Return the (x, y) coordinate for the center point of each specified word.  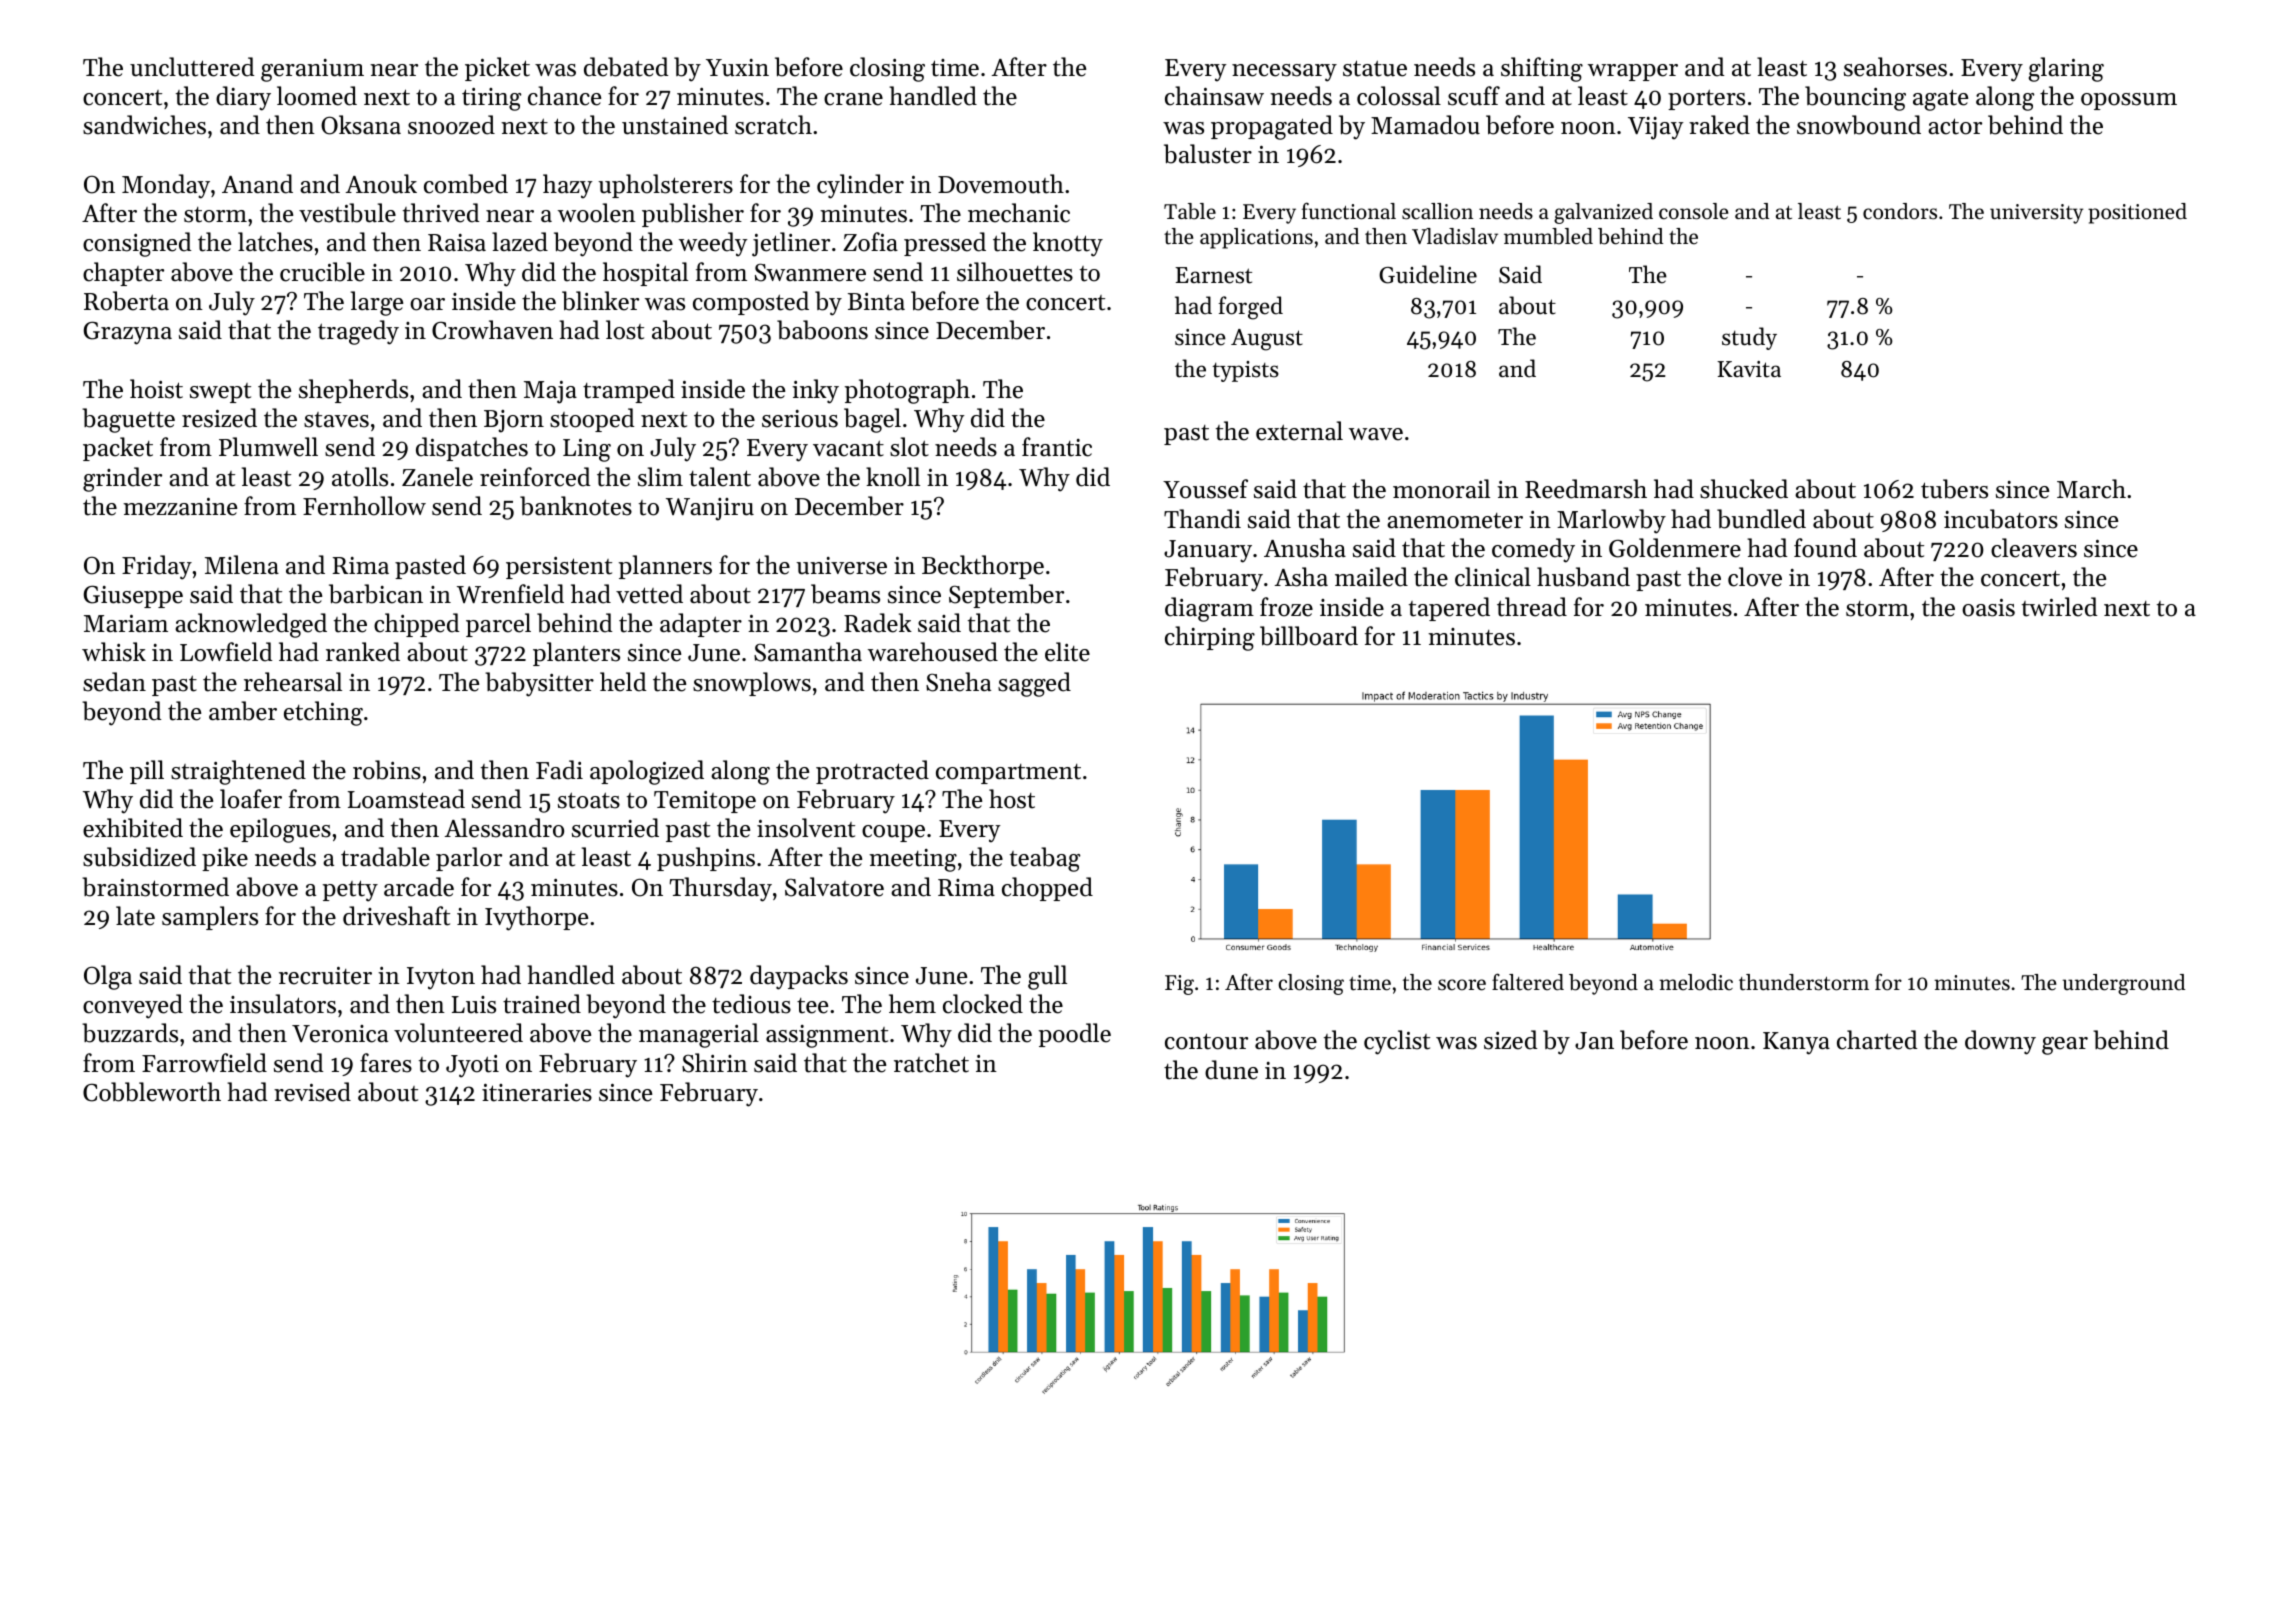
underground (2124, 984)
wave (1376, 434)
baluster (1208, 154)
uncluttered (192, 67)
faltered (1528, 982)
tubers (1954, 489)
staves (336, 420)
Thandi (1202, 519)
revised (312, 1092)
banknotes (576, 506)
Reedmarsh (1586, 489)
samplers (210, 918)
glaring (2066, 69)
